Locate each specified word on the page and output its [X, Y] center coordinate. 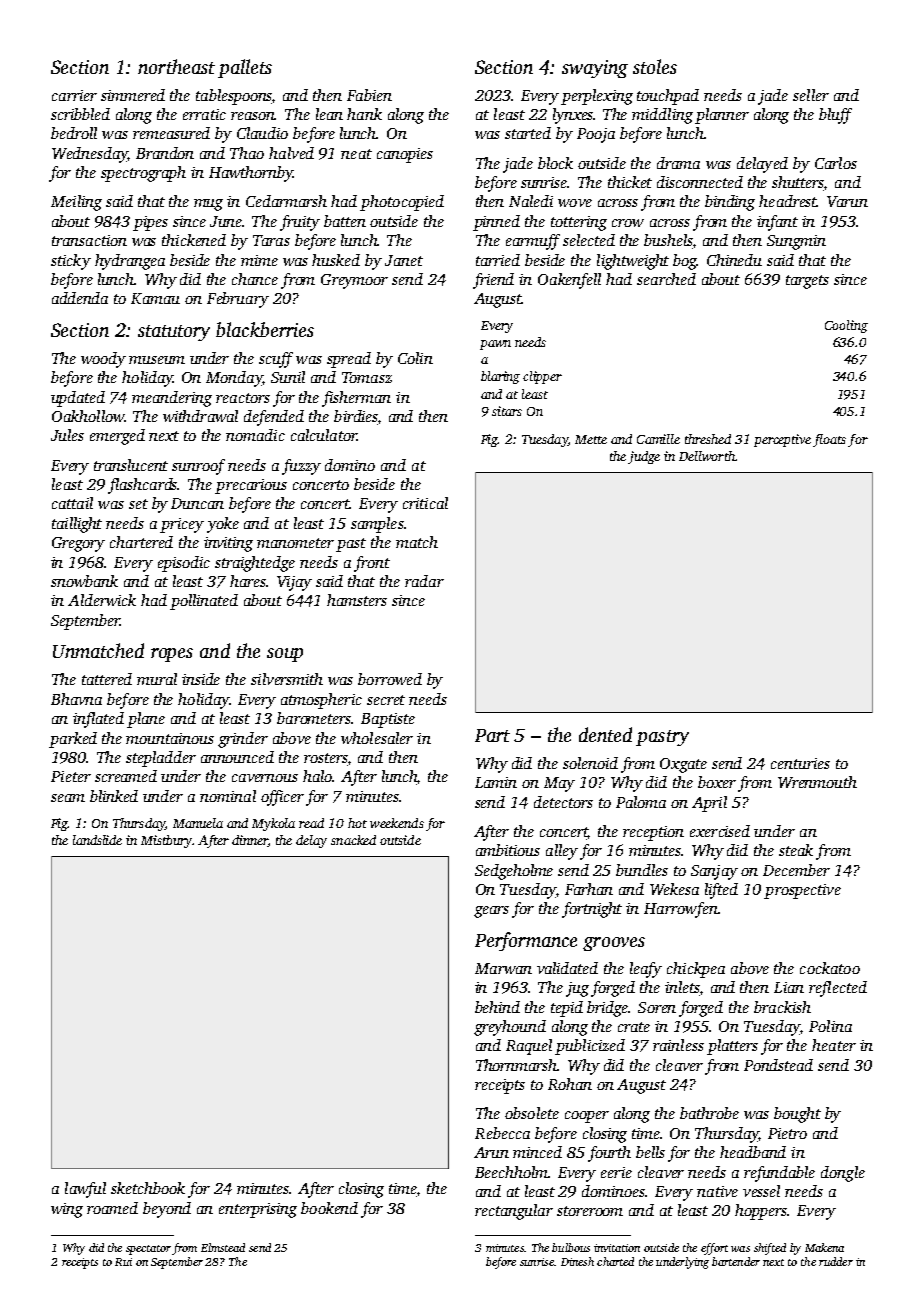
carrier [74, 95]
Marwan [503, 968]
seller [811, 95]
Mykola [273, 824]
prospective [802, 891]
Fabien [369, 95]
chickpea [696, 970]
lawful [85, 1190]
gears [491, 912]
